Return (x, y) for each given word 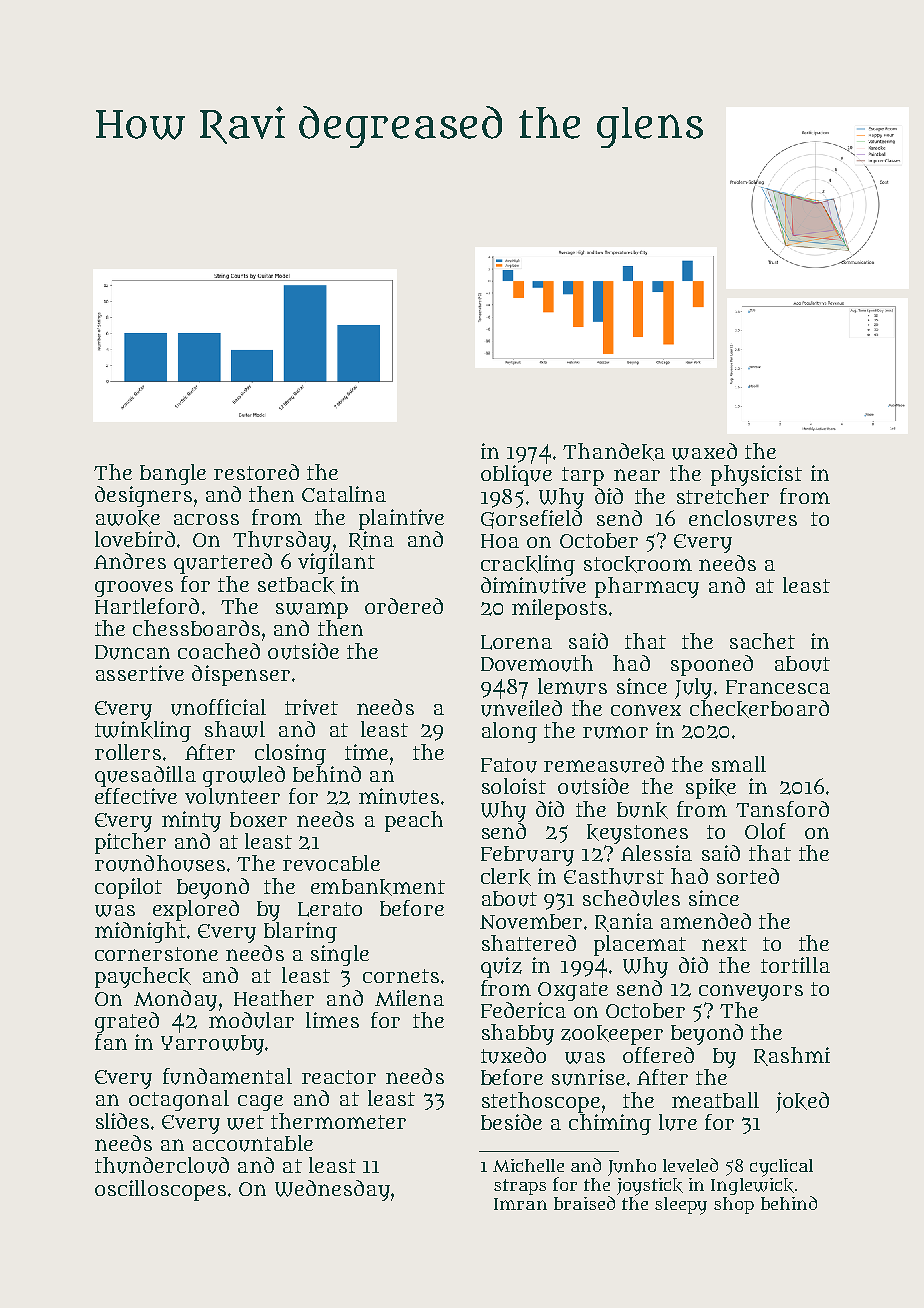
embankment (378, 887)
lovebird (135, 539)
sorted (748, 876)
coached (219, 651)
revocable (331, 863)
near (637, 475)
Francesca (778, 687)
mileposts (559, 609)
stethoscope (541, 1102)
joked (802, 1102)
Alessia (656, 853)
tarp (583, 476)
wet (245, 1122)
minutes (399, 796)
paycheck (143, 977)
